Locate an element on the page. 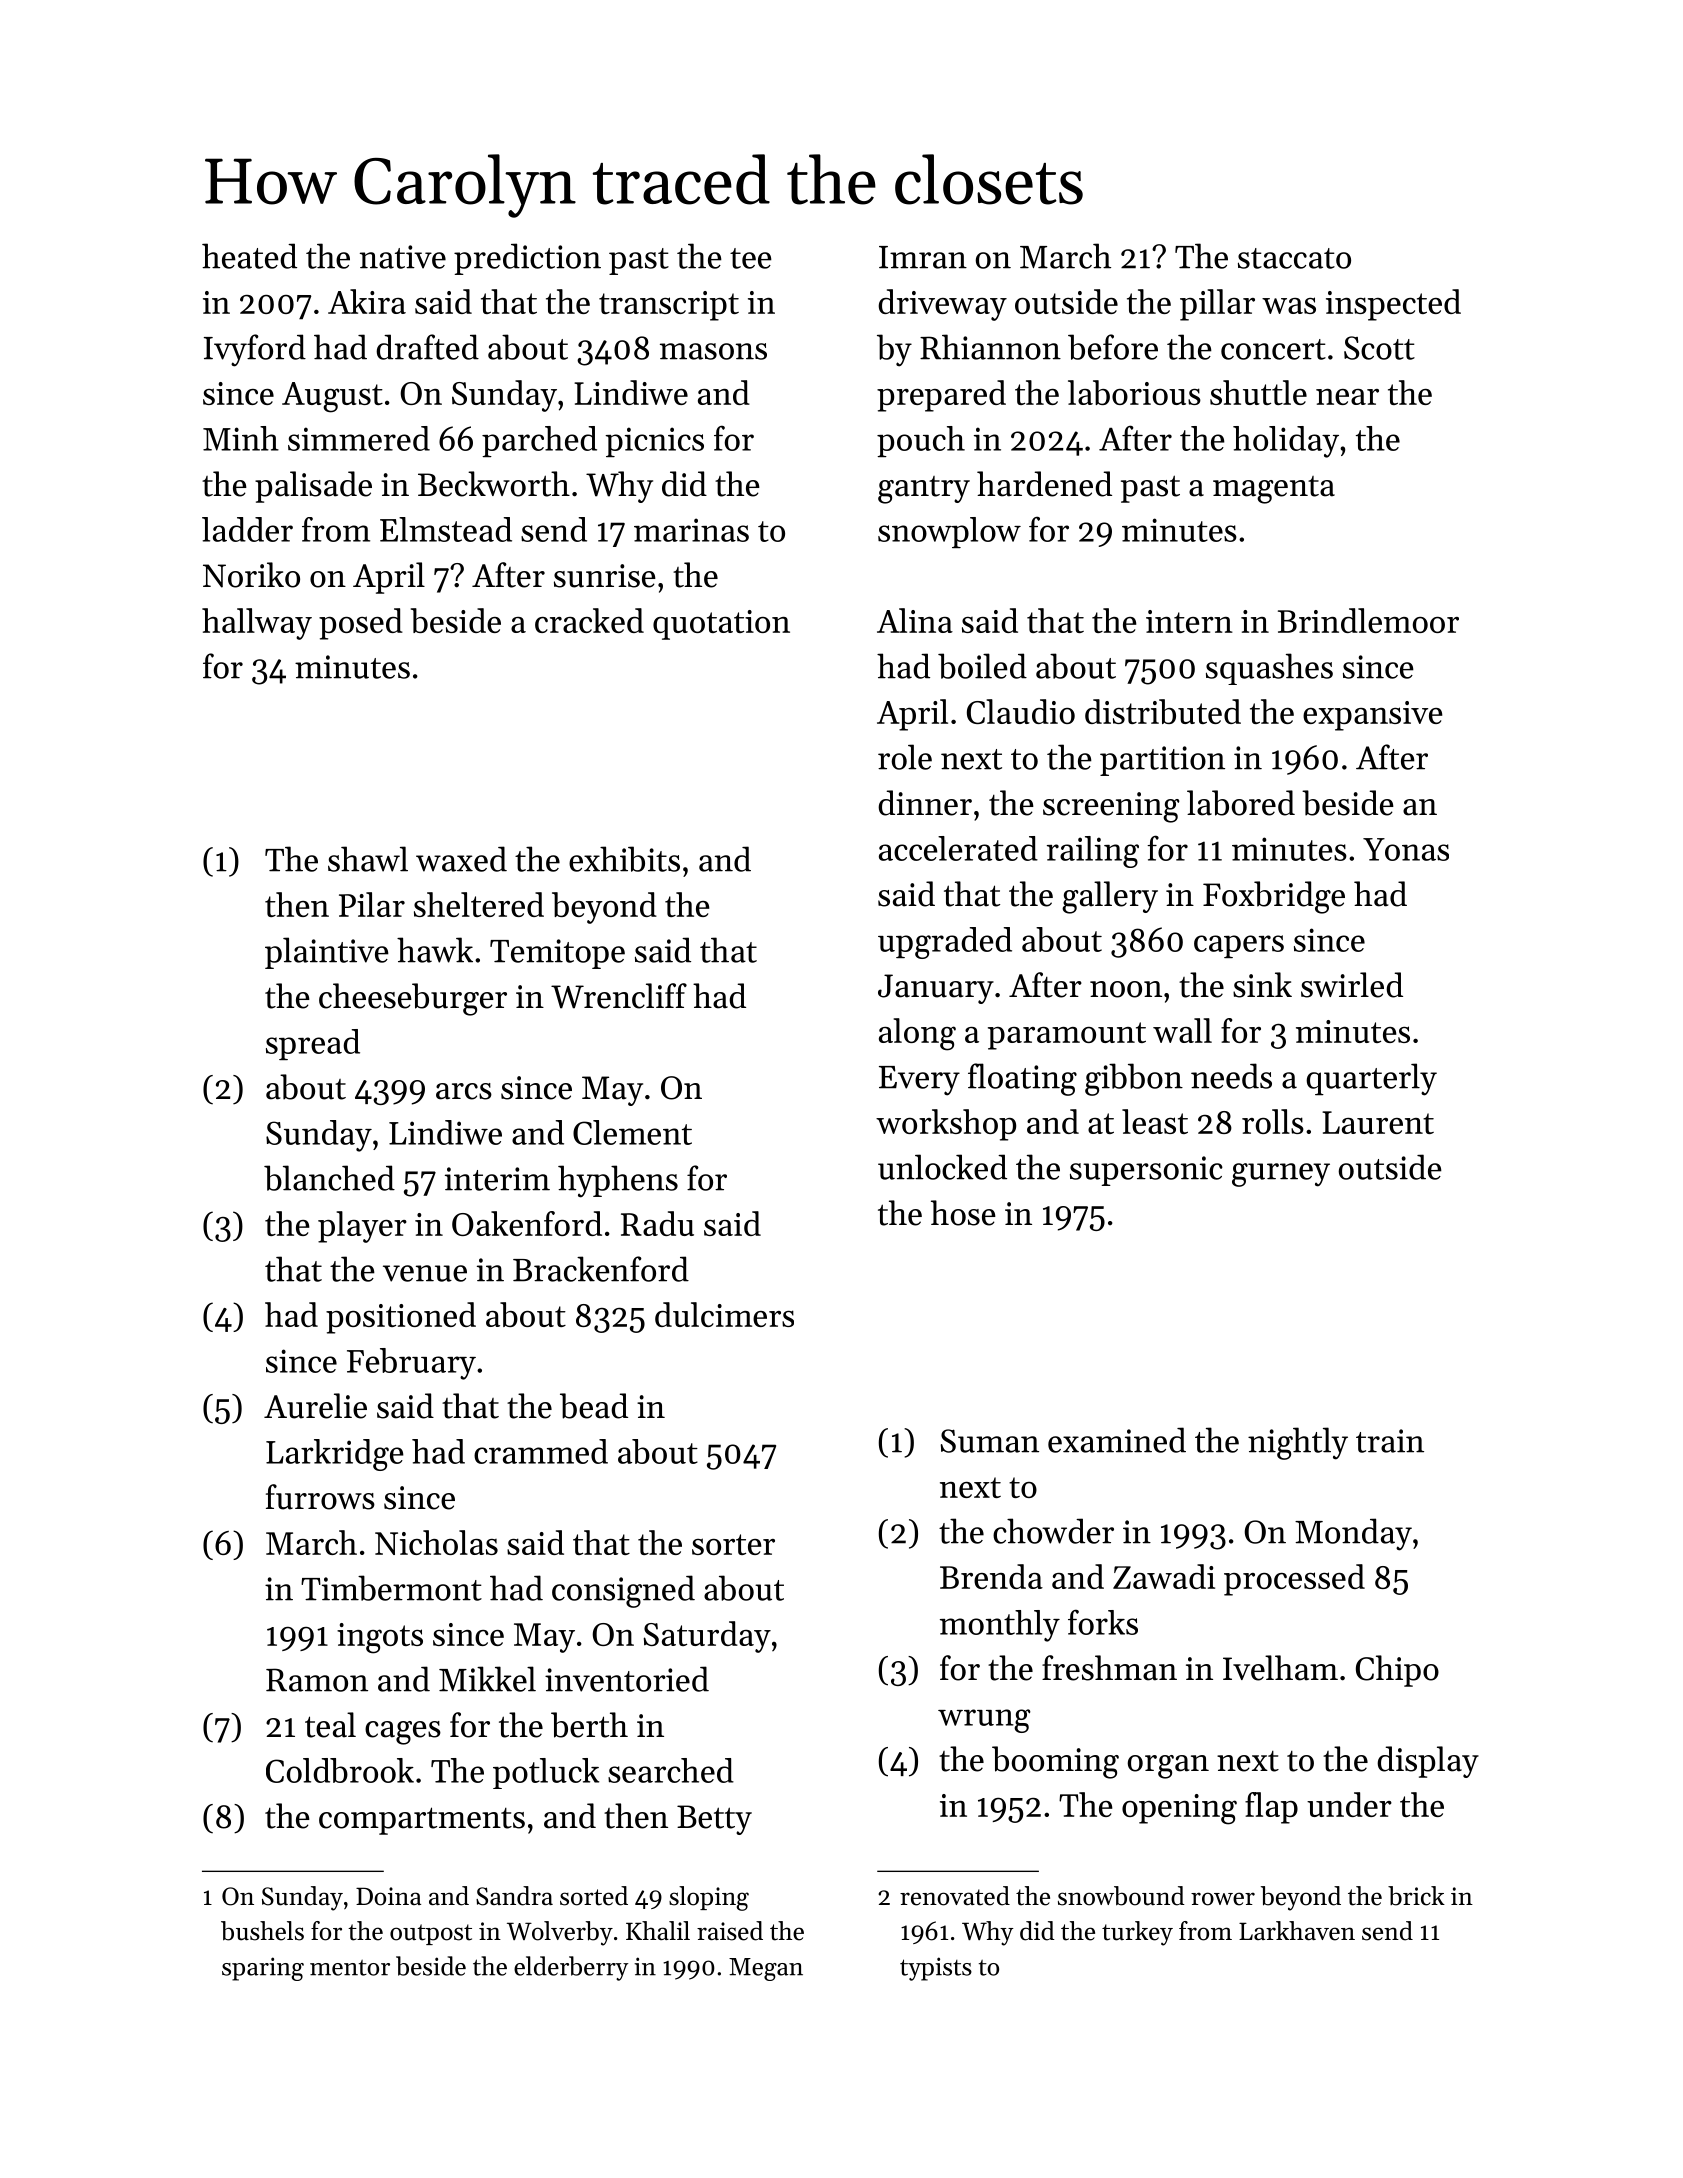  hallway is located at coordinates (257, 624).
